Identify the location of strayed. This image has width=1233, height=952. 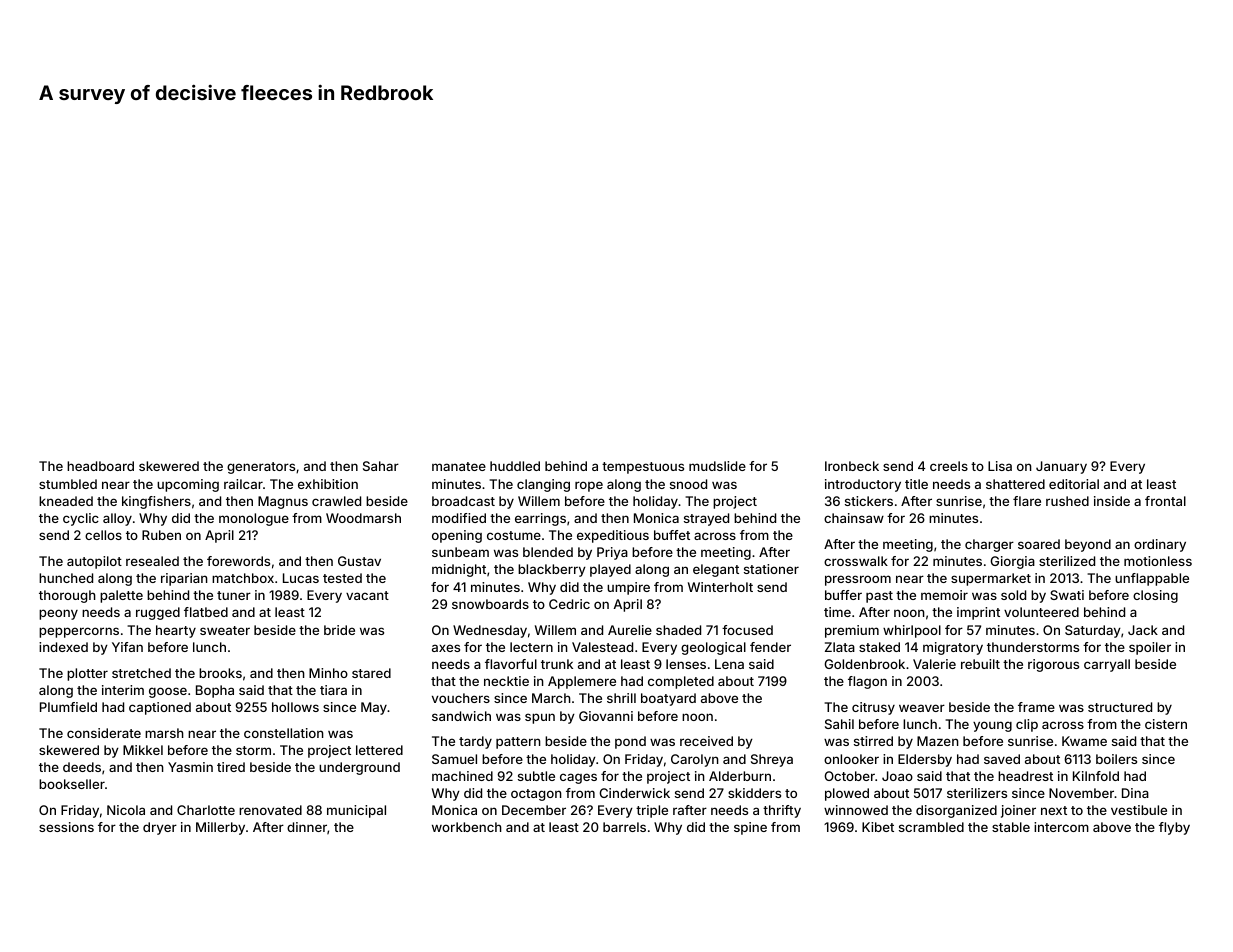
(706, 519).
